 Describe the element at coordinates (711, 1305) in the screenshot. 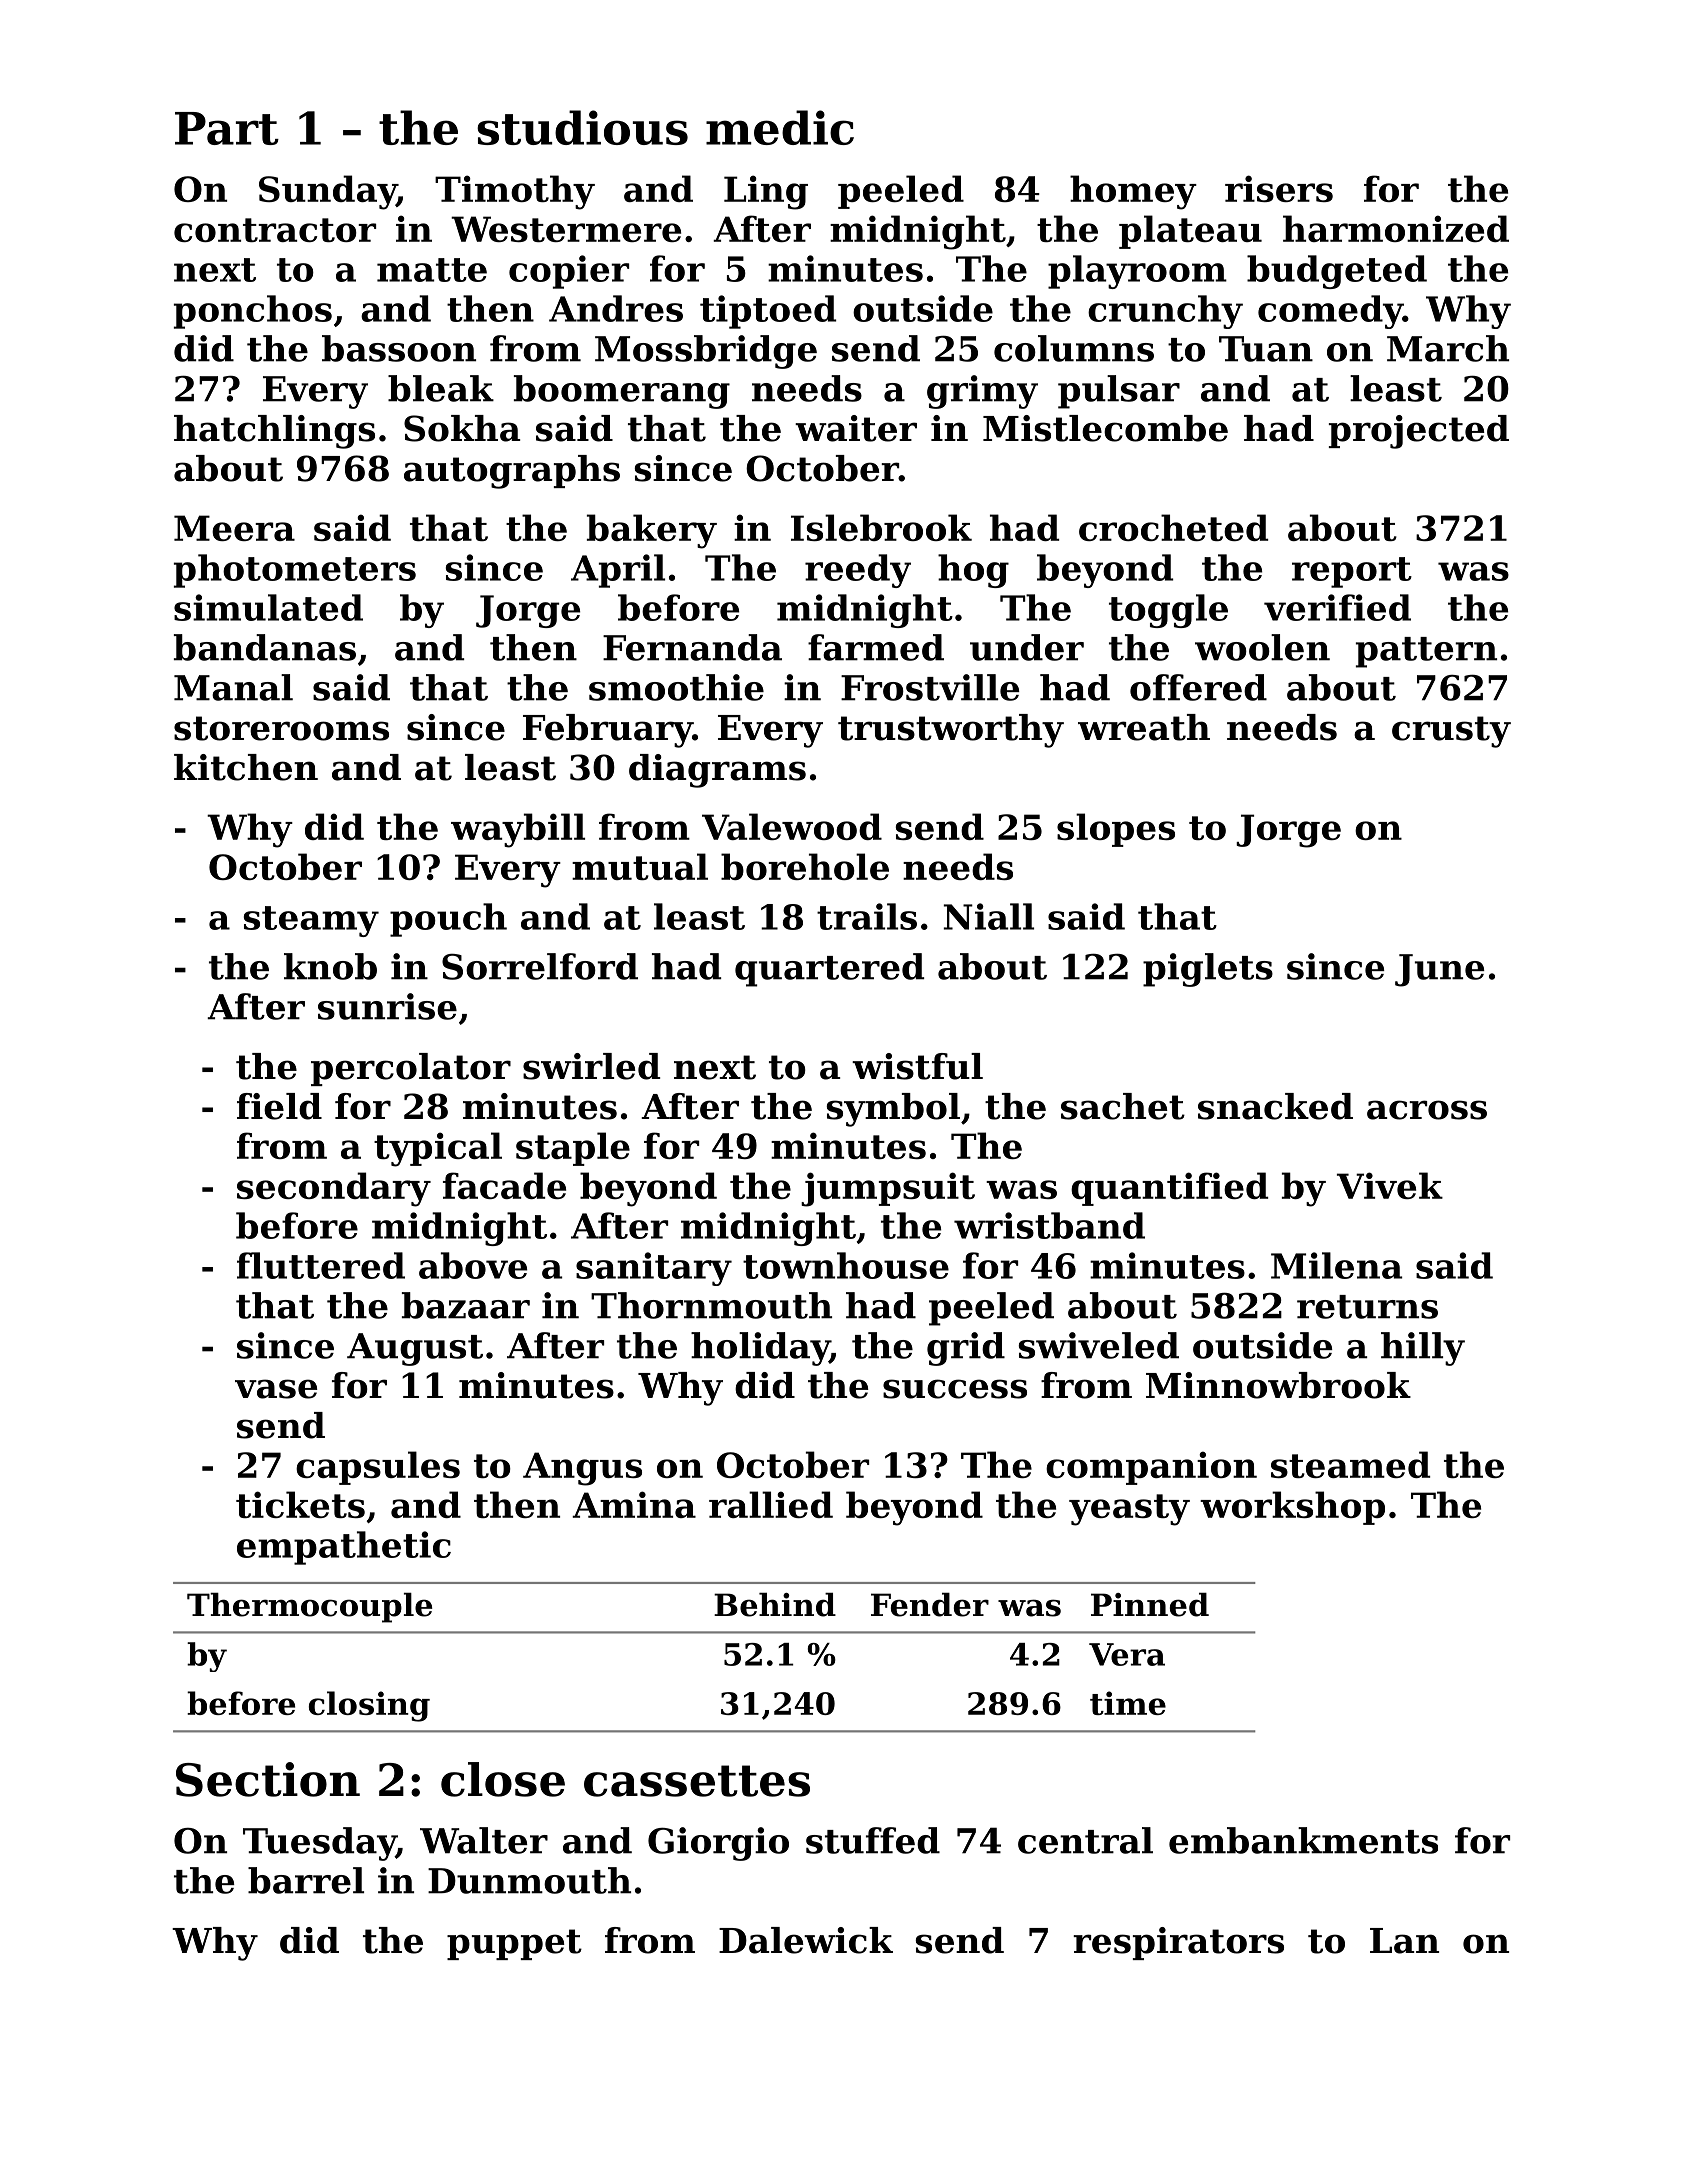

I see `Thornmouth` at that location.
